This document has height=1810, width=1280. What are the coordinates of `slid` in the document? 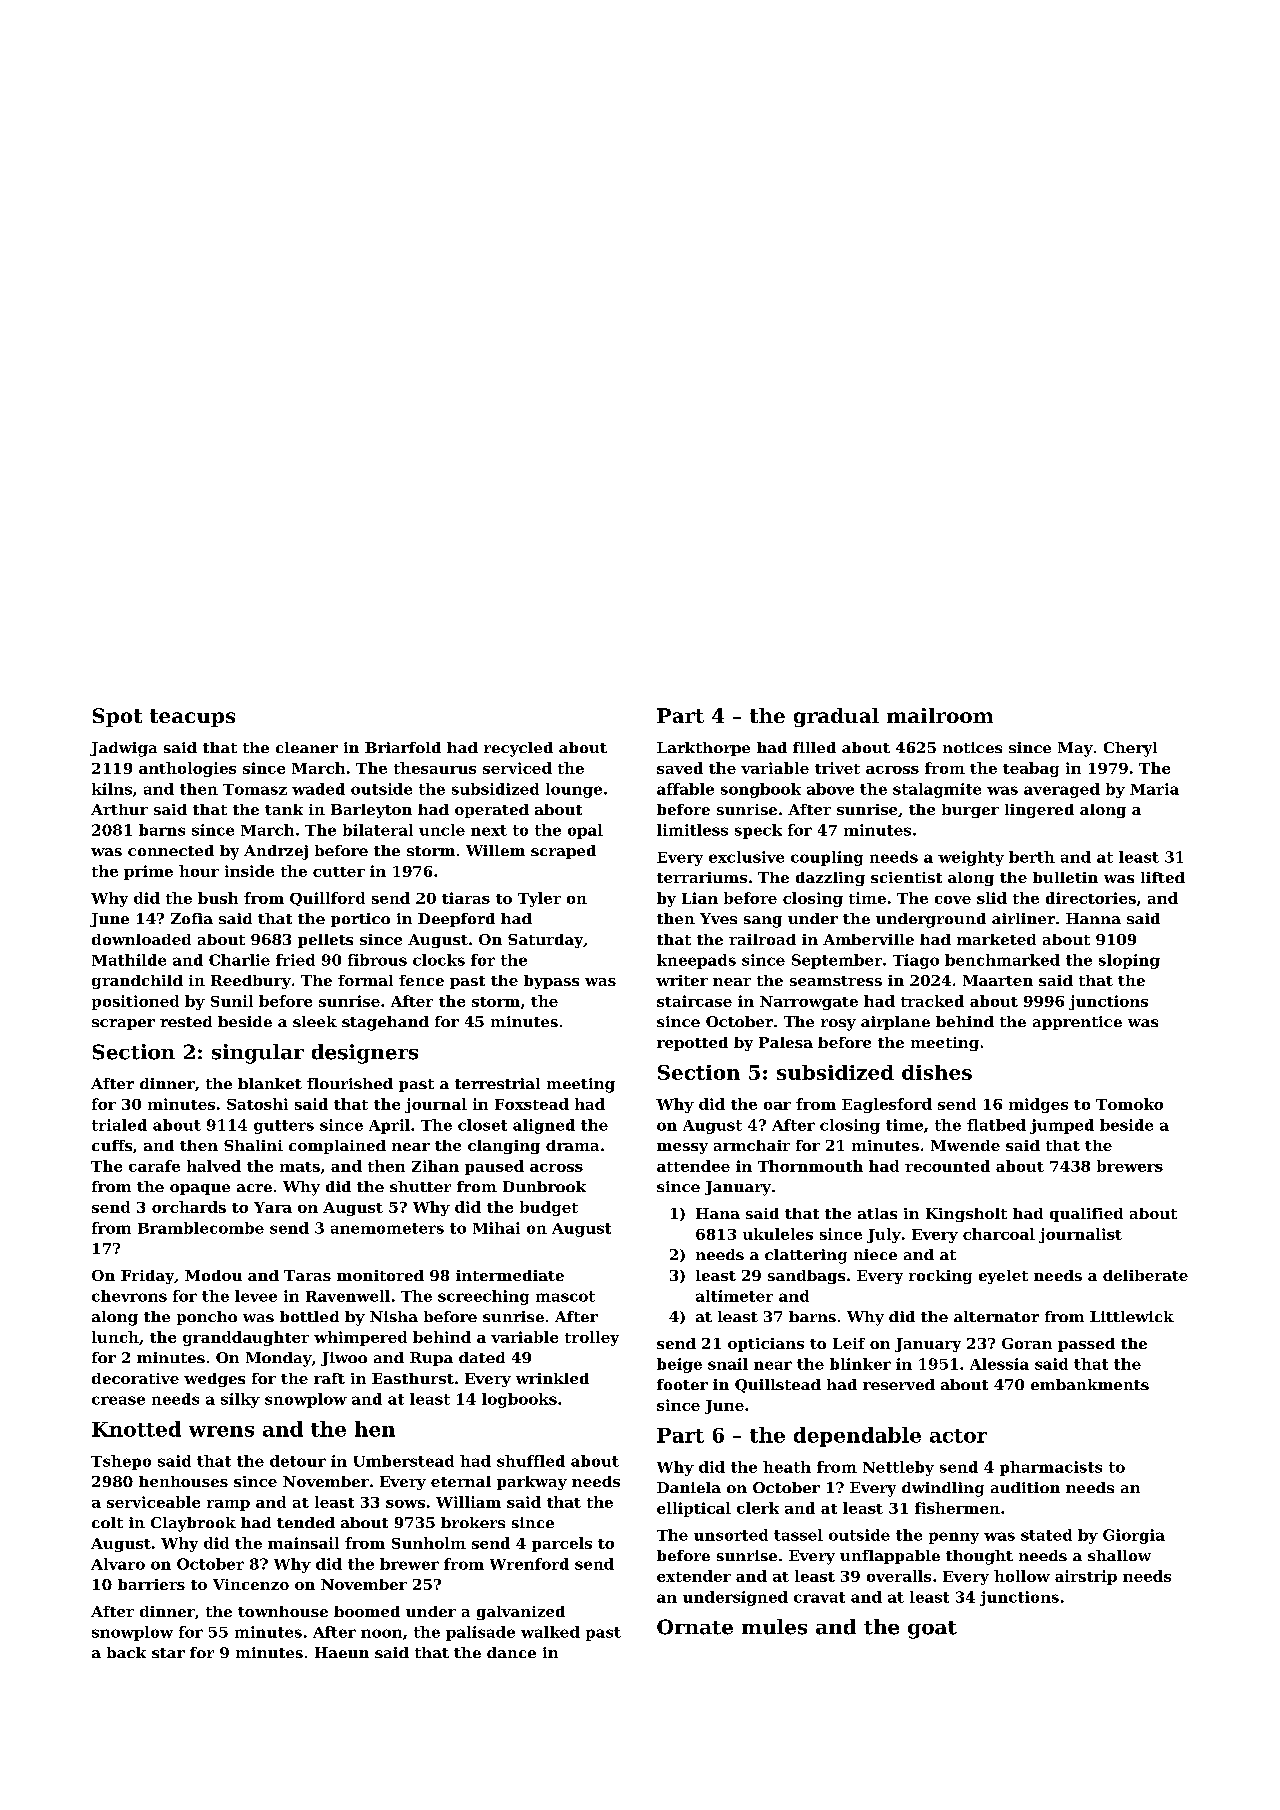 It's located at (992, 898).
